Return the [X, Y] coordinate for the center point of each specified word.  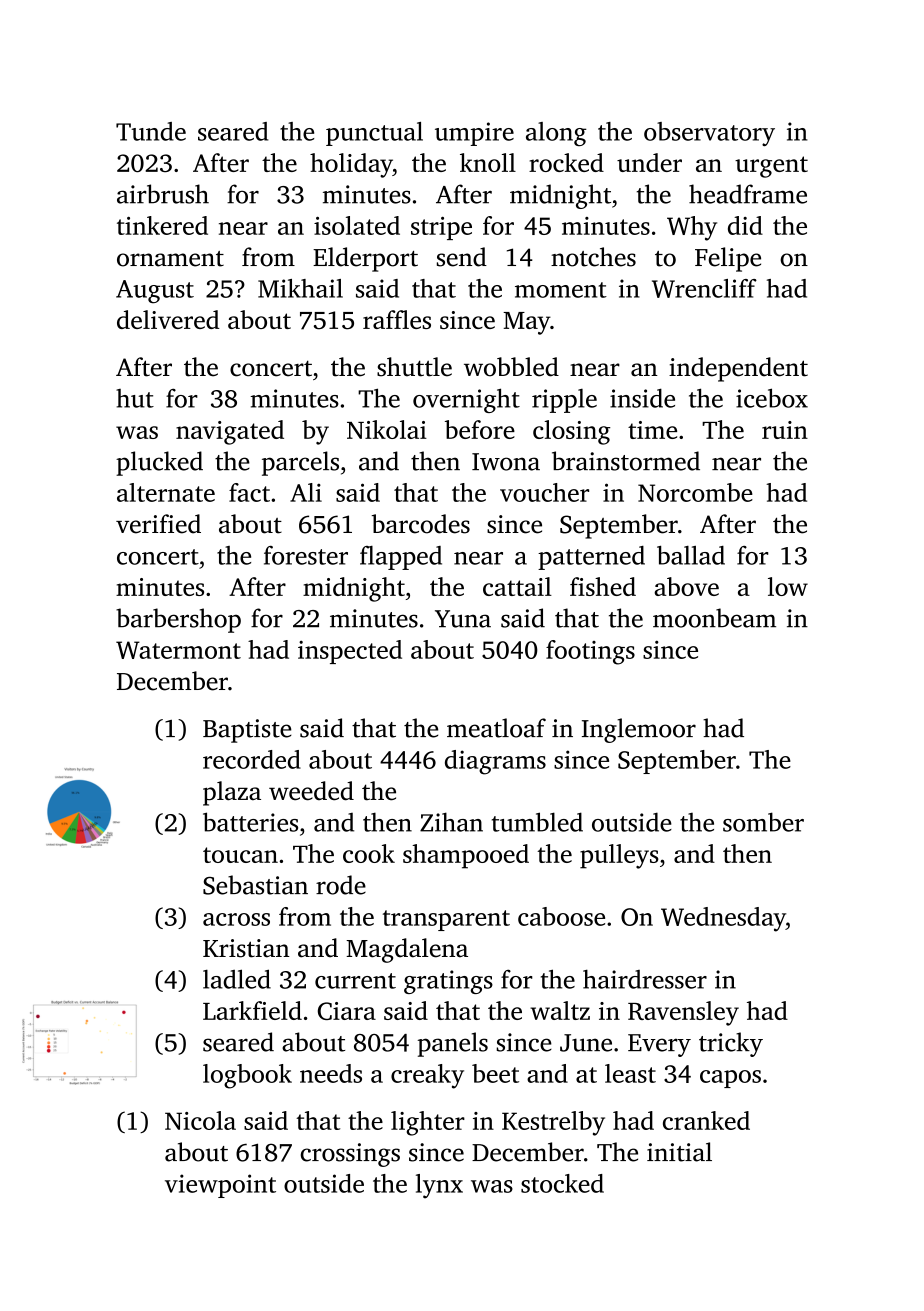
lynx [439, 1186]
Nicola [200, 1120]
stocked [562, 1183]
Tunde [151, 131]
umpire [474, 134]
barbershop [178, 620]
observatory [709, 134]
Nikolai [387, 429]
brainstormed [626, 461]
